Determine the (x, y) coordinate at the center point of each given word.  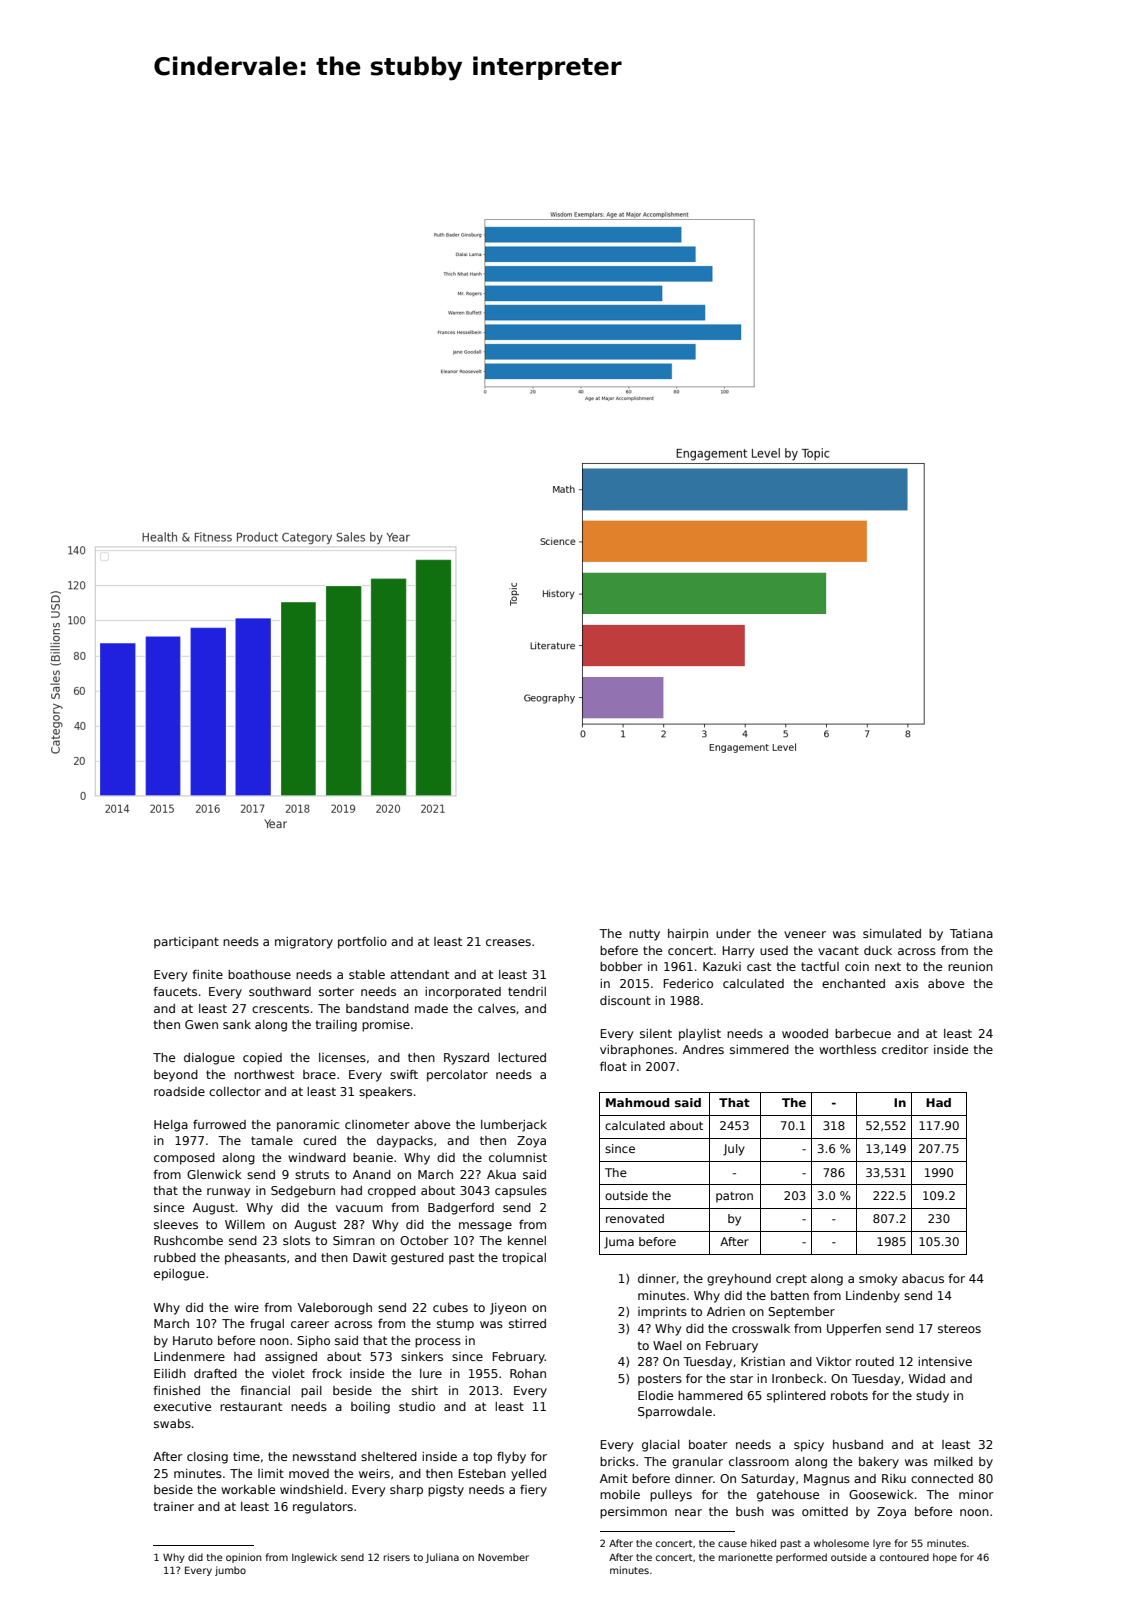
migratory (304, 943)
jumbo (230, 1571)
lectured (522, 1057)
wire (246, 1307)
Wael (667, 1345)
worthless (847, 1049)
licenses (342, 1057)
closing (207, 1458)
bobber (621, 966)
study (932, 1397)
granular (697, 1463)
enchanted (853, 983)
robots (849, 1395)
